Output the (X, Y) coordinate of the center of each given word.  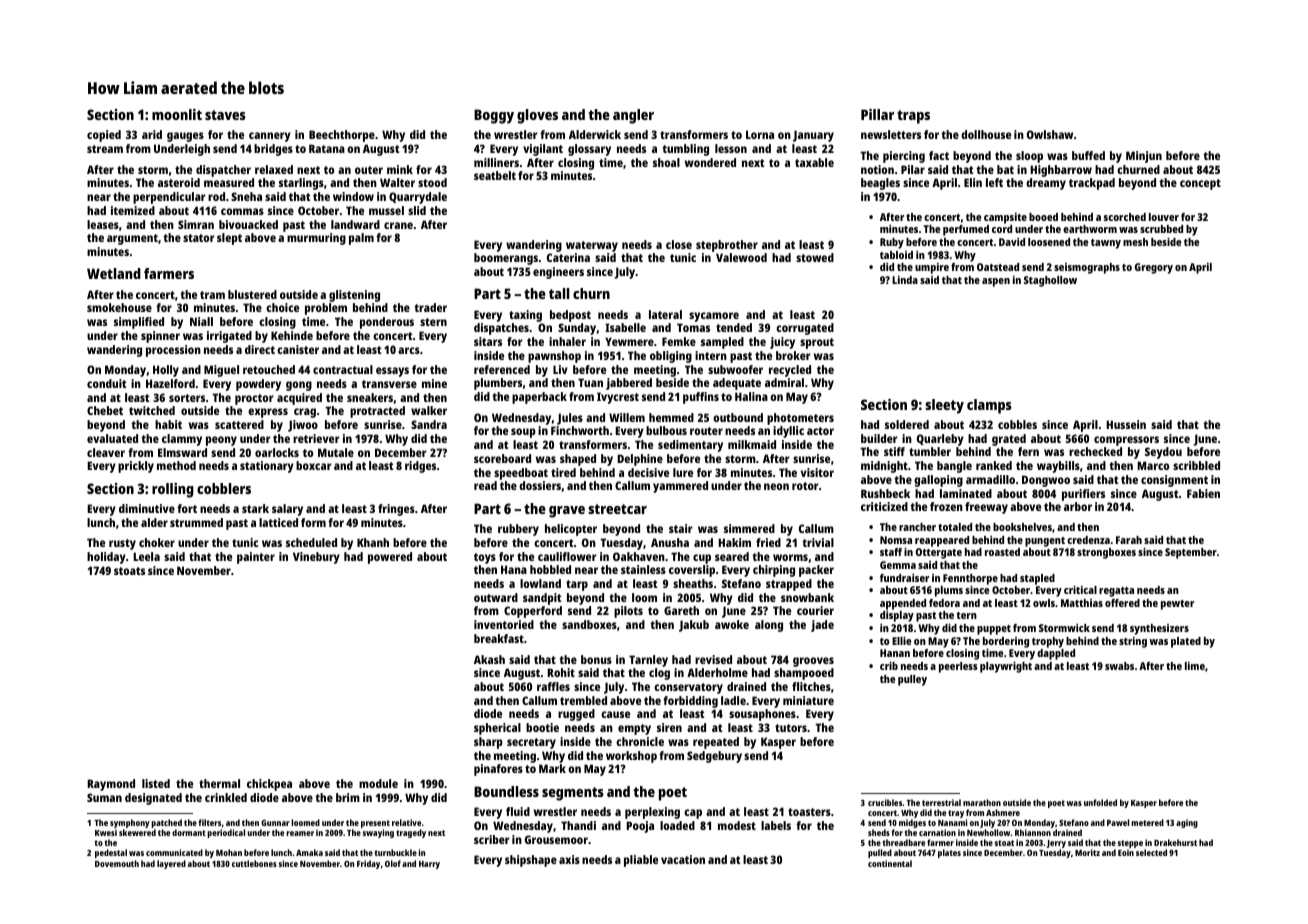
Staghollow (1050, 281)
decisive (648, 472)
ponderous (387, 323)
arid (152, 134)
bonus (596, 659)
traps (913, 117)
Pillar (877, 114)
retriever (316, 438)
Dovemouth (117, 863)
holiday (106, 558)
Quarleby (940, 440)
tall (559, 293)
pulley (912, 680)
